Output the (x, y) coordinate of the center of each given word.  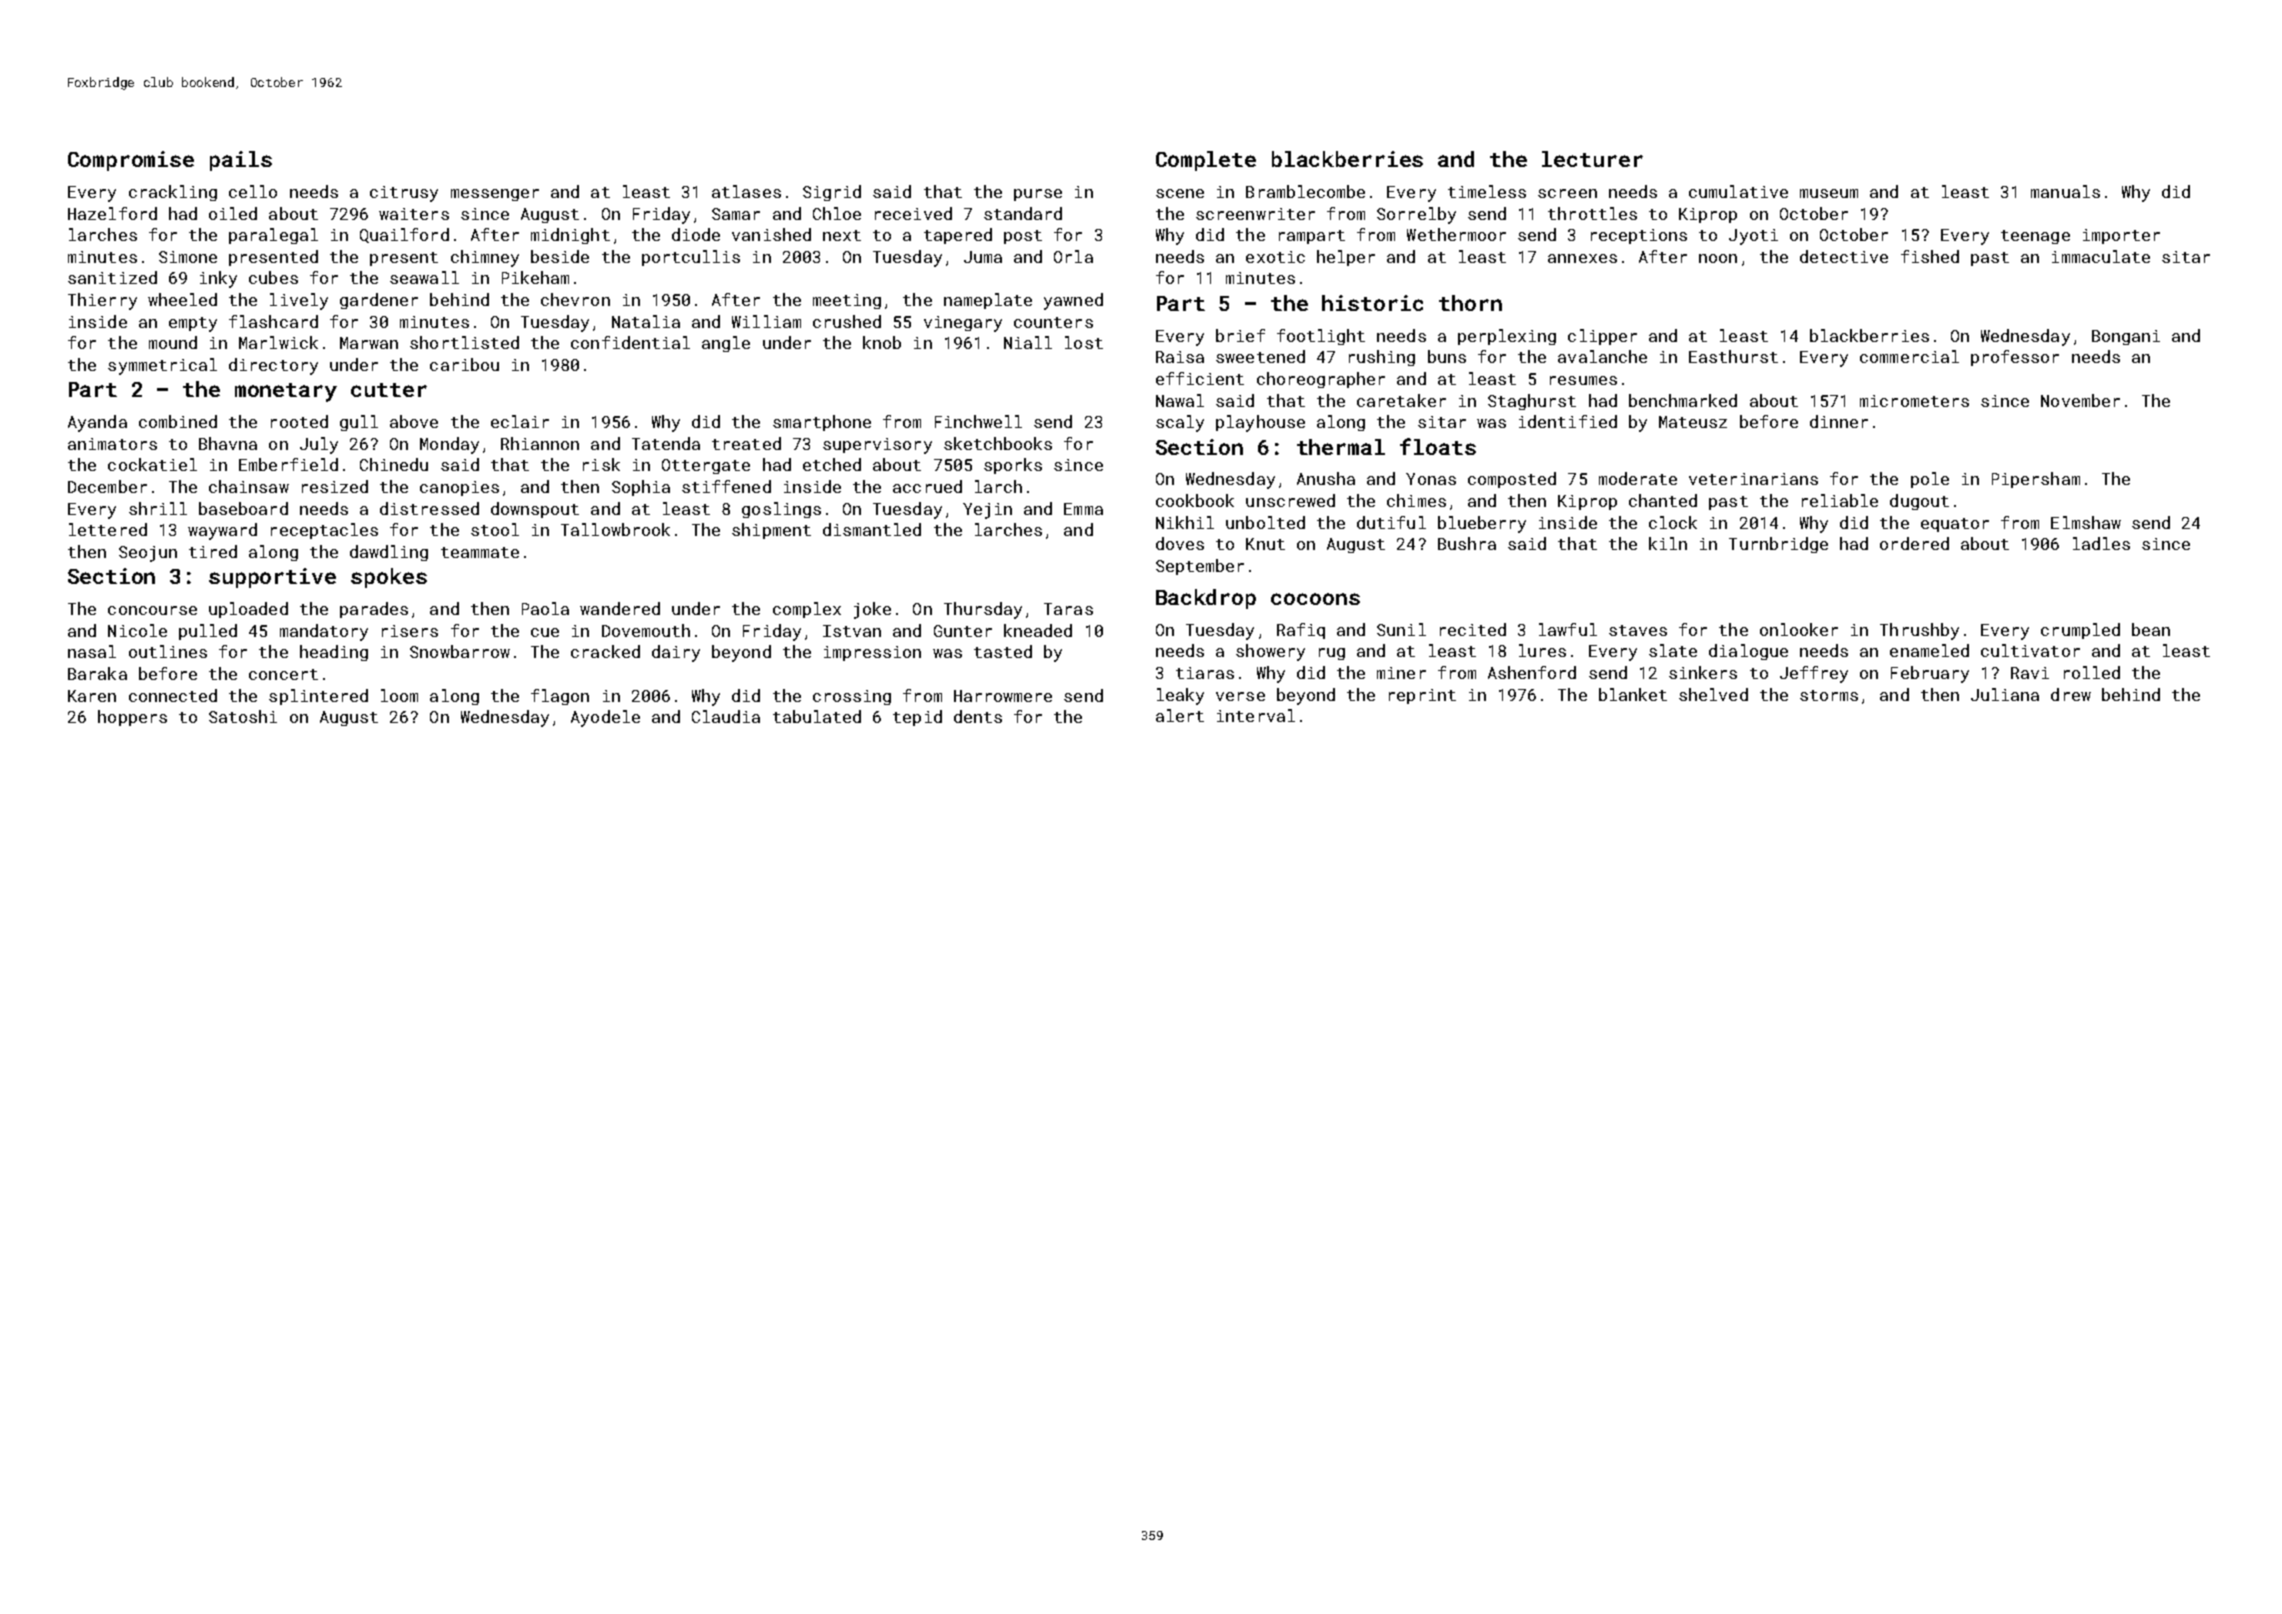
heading (334, 653)
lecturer (1592, 159)
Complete (1206, 161)
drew (2071, 694)
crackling (173, 193)
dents (978, 716)
